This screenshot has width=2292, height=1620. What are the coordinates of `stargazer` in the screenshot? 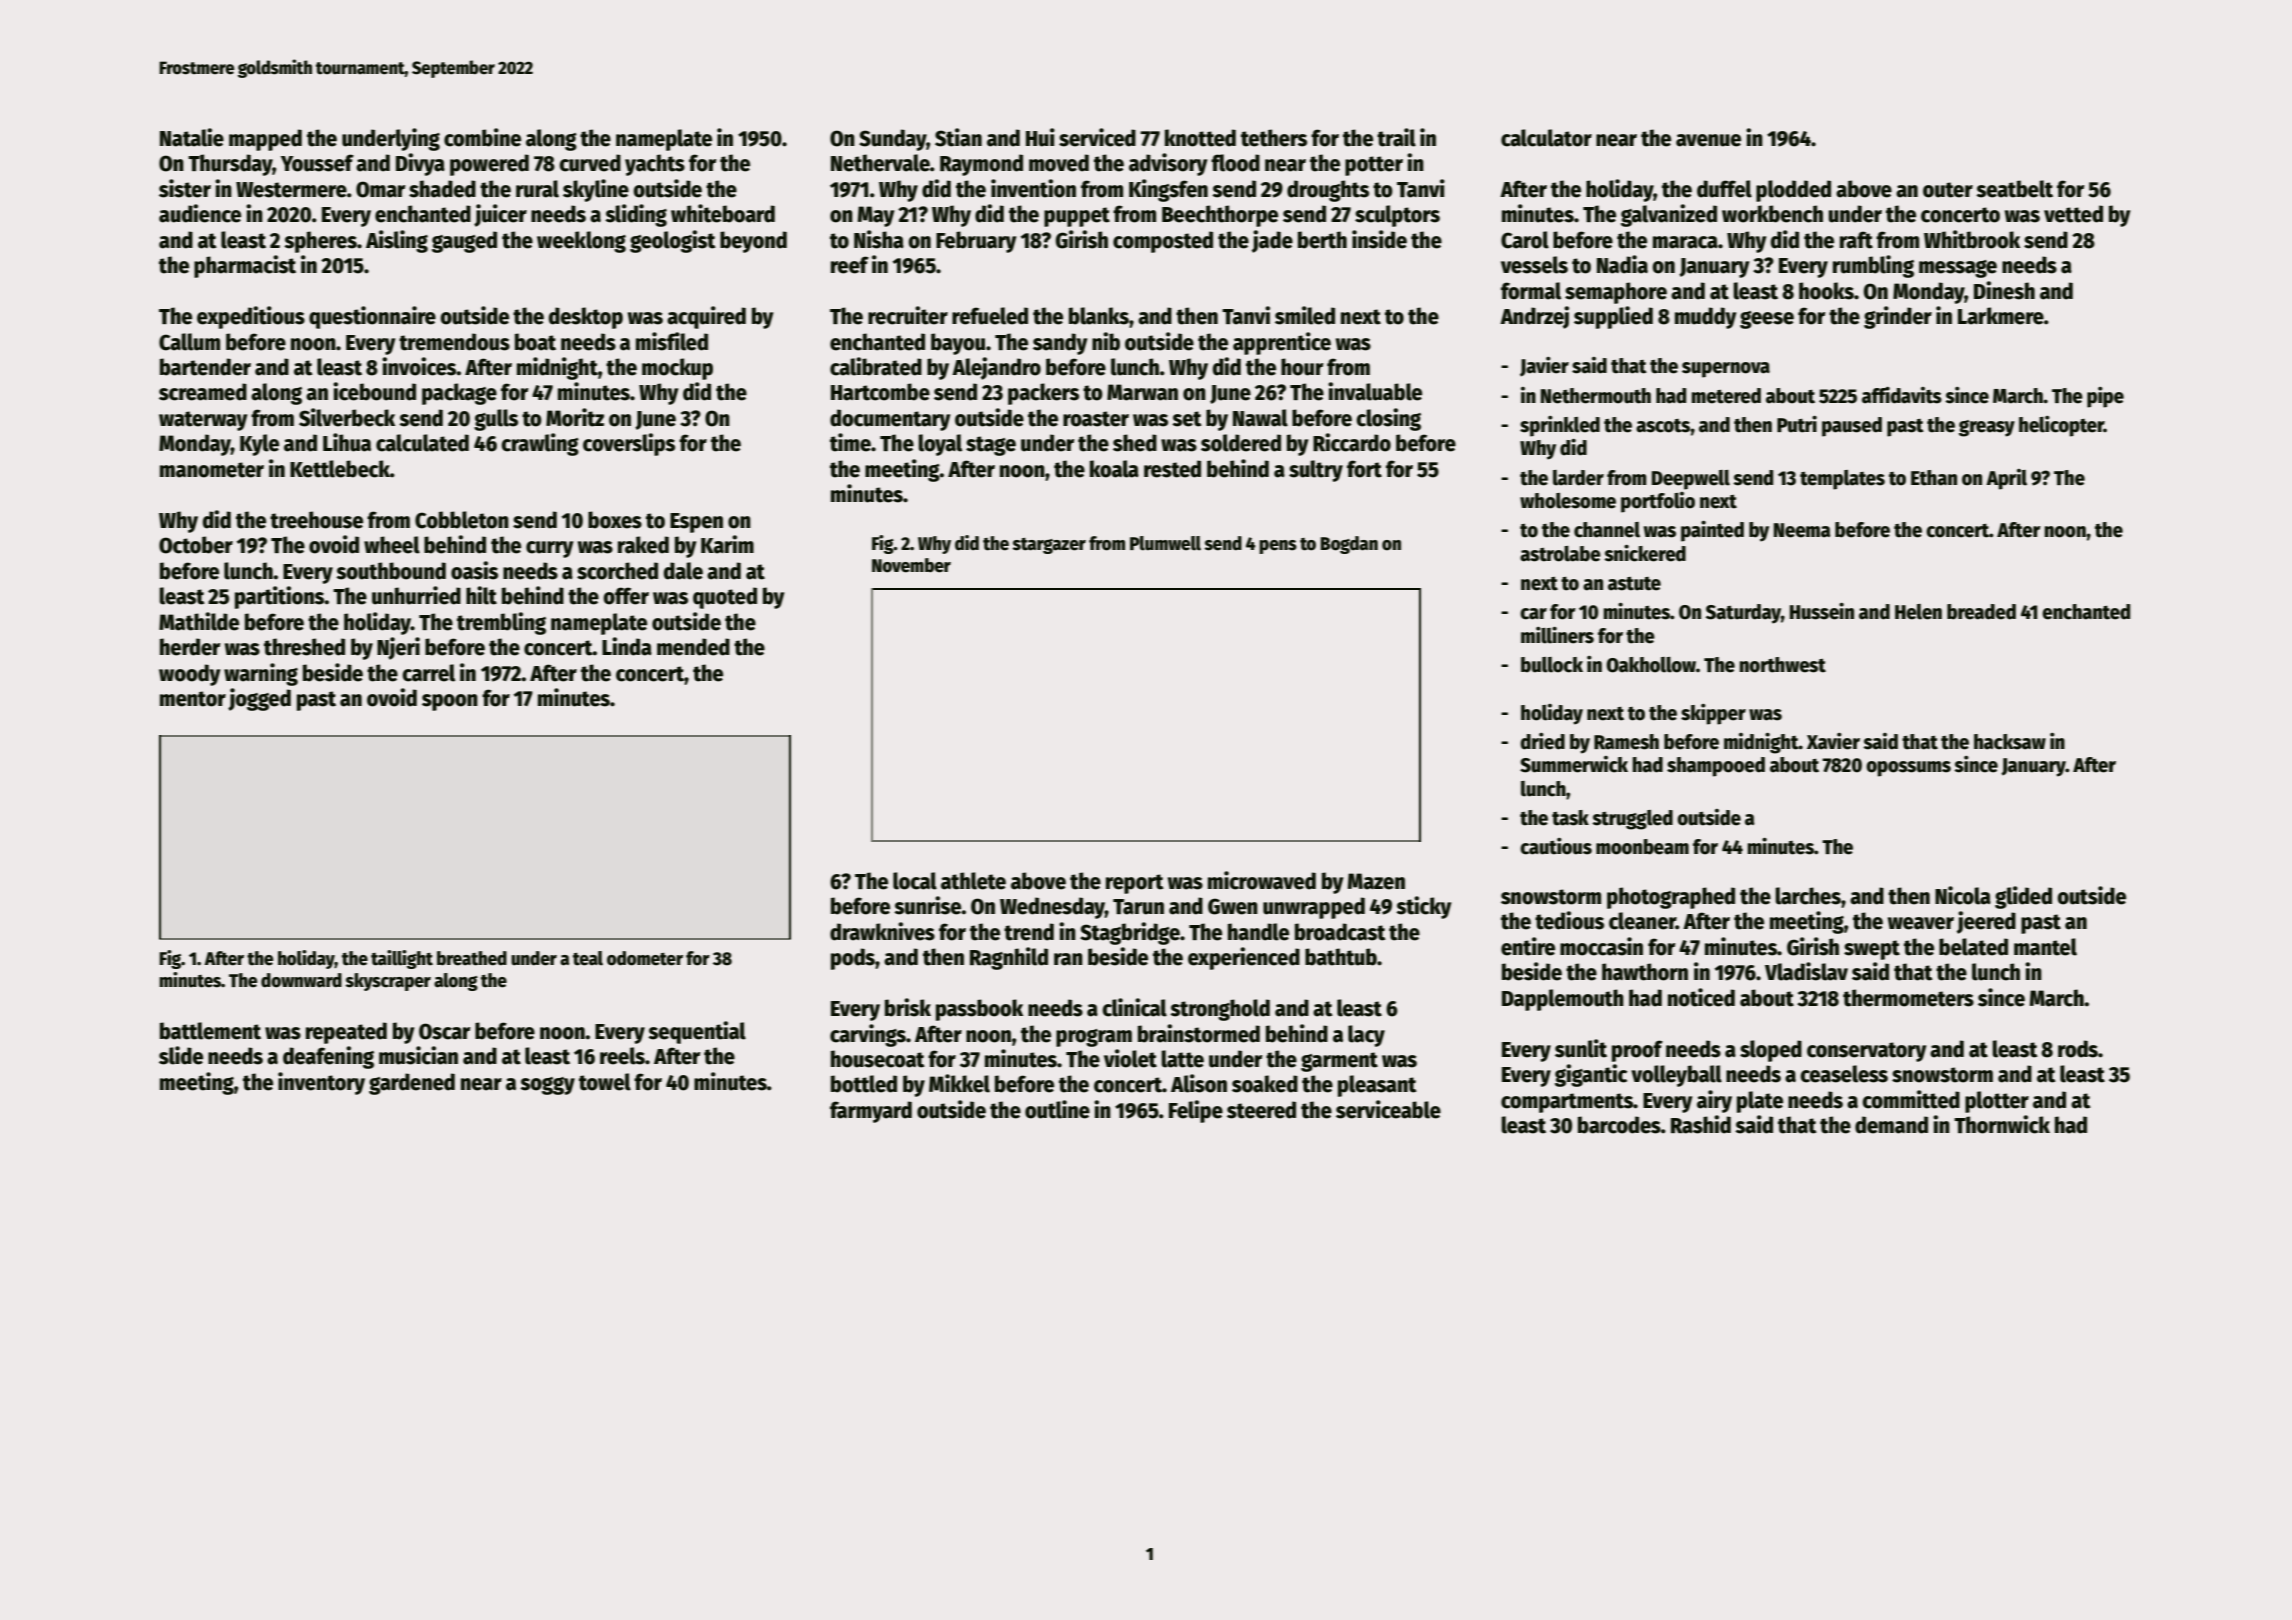 It's located at (1049, 546).
